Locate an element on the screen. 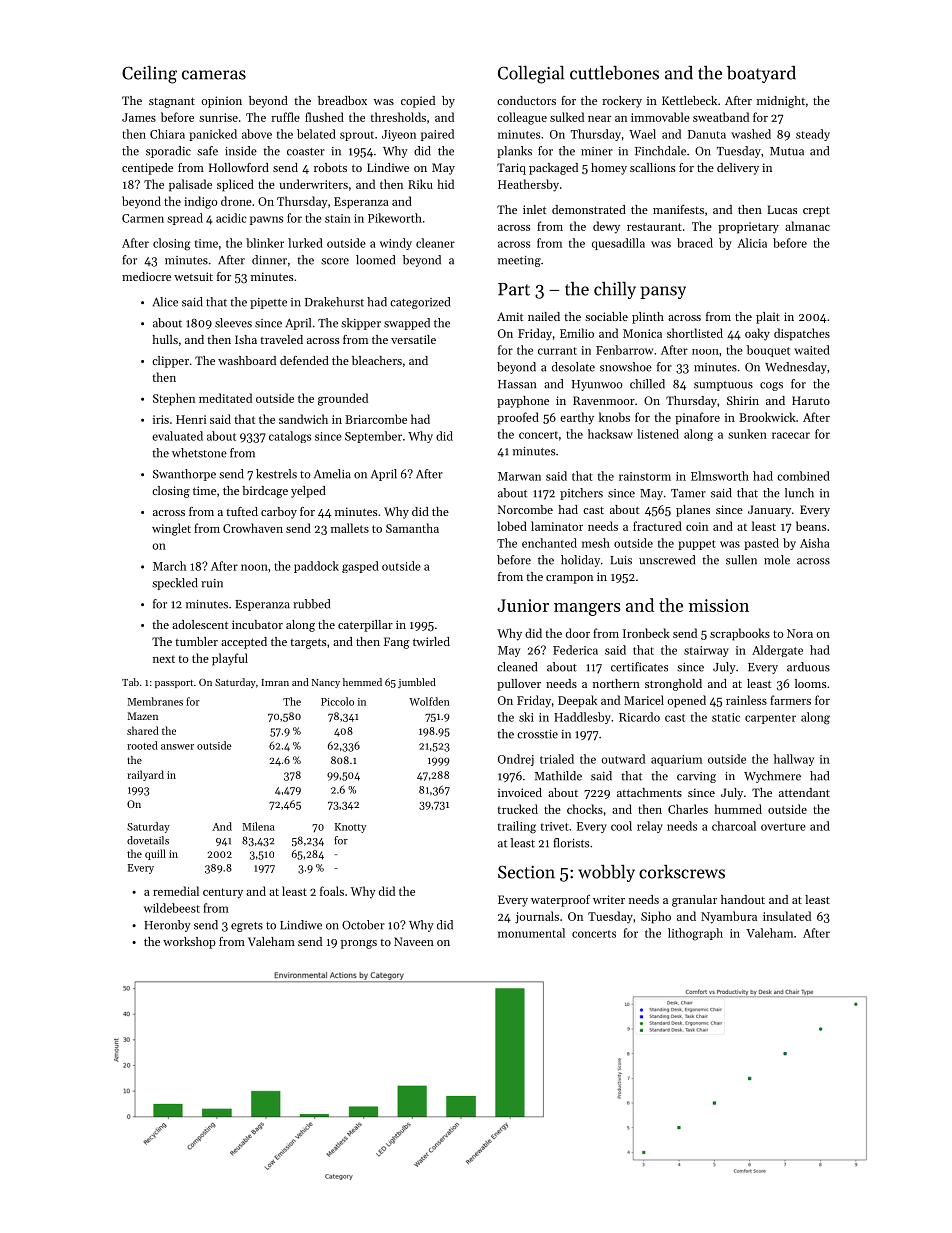 The width and height of the screenshot is (952, 1233). copied is located at coordinates (418, 102).
